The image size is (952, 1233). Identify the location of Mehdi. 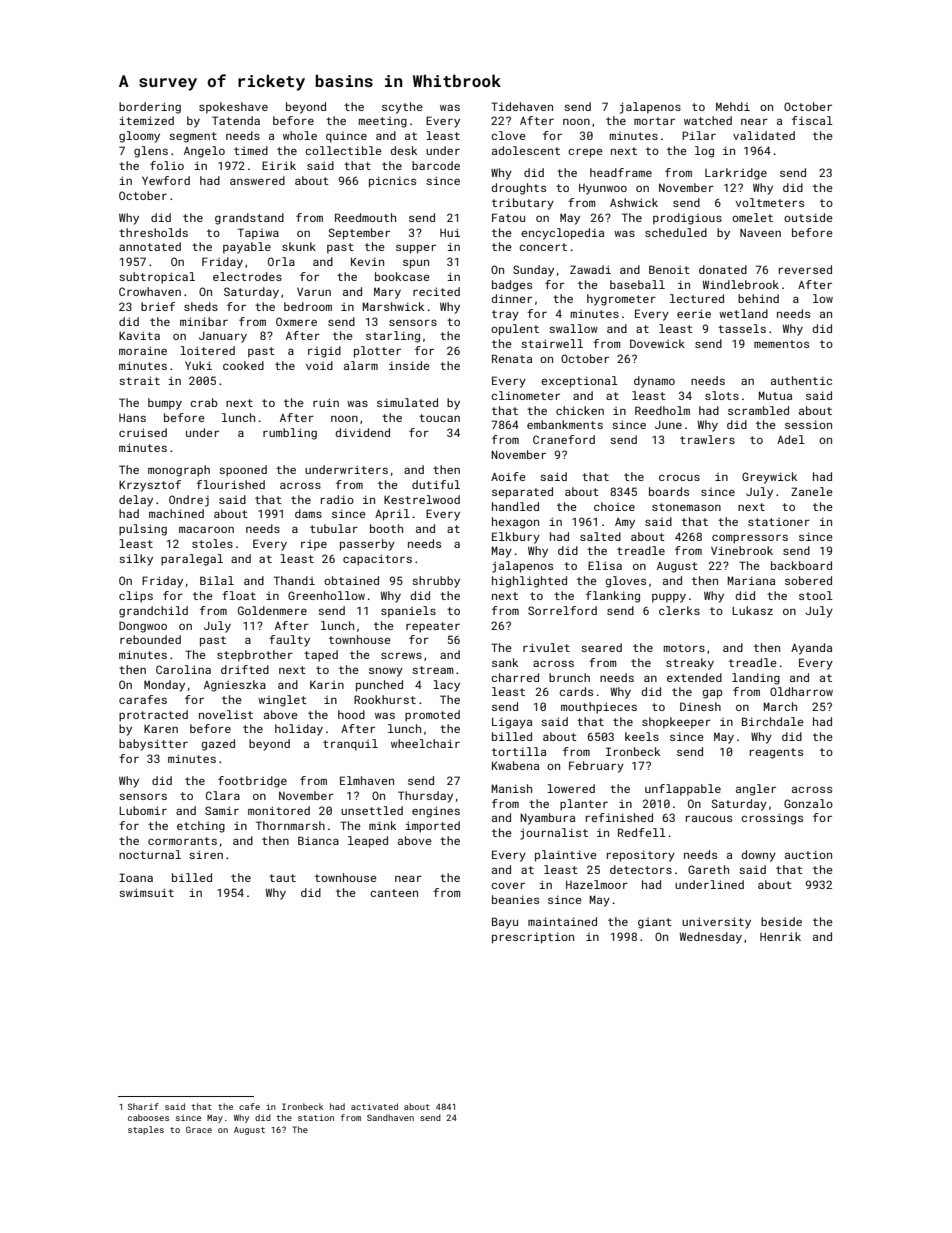
(733, 106).
